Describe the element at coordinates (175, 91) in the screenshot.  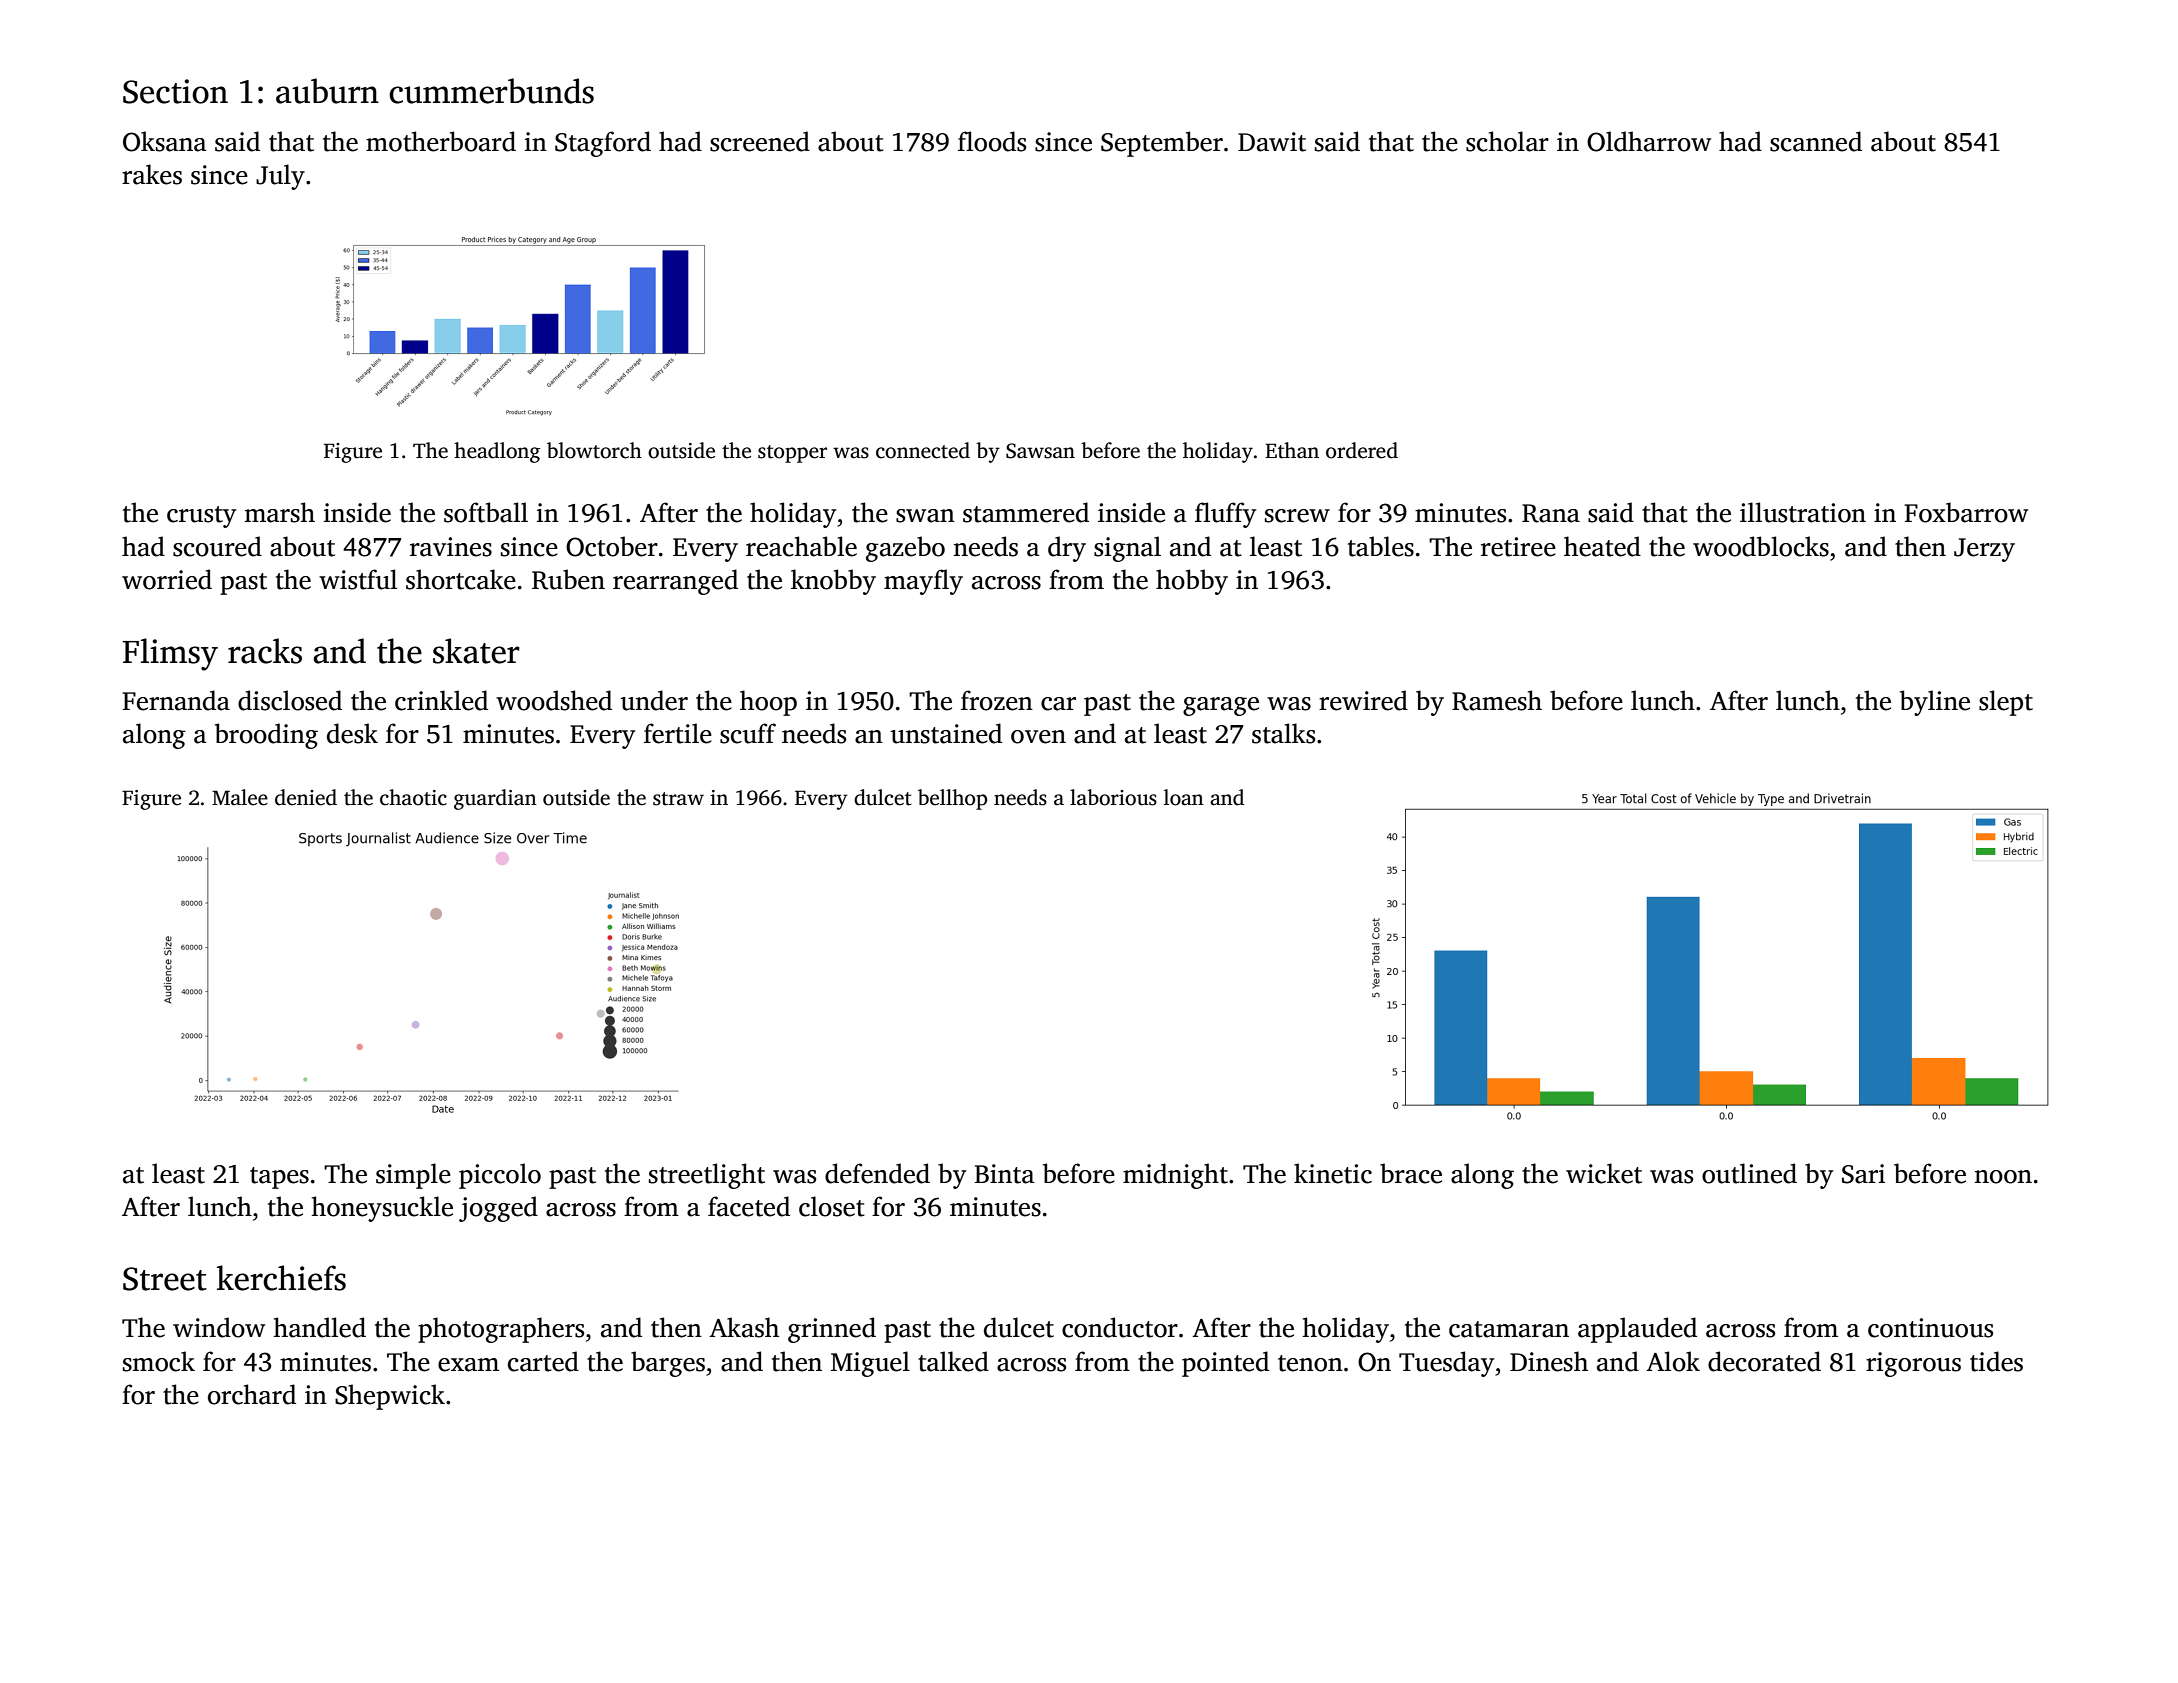
I see `Section` at that location.
